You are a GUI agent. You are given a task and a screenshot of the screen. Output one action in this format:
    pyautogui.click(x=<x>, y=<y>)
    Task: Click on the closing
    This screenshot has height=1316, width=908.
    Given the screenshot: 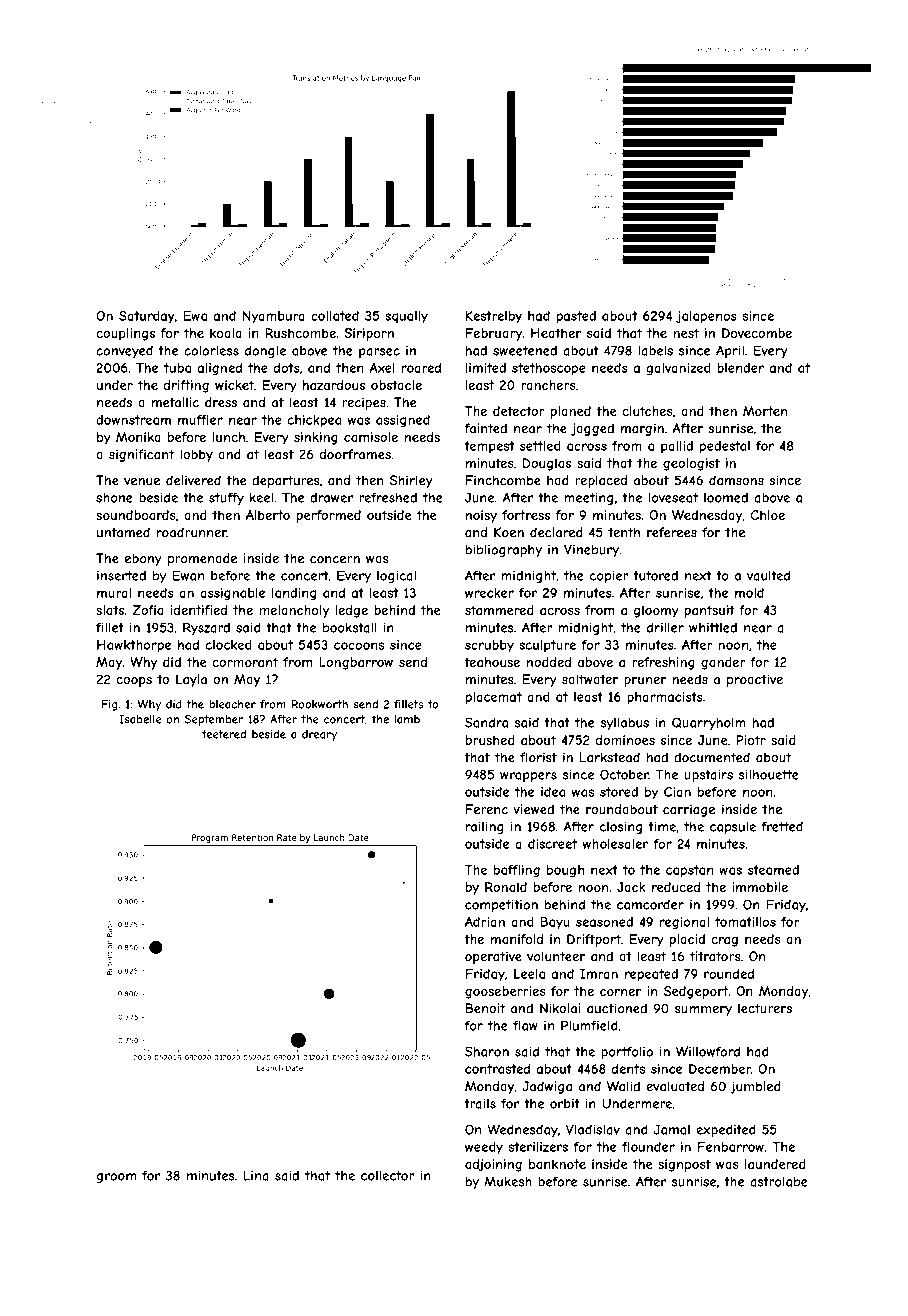 What is the action you would take?
    pyautogui.click(x=621, y=827)
